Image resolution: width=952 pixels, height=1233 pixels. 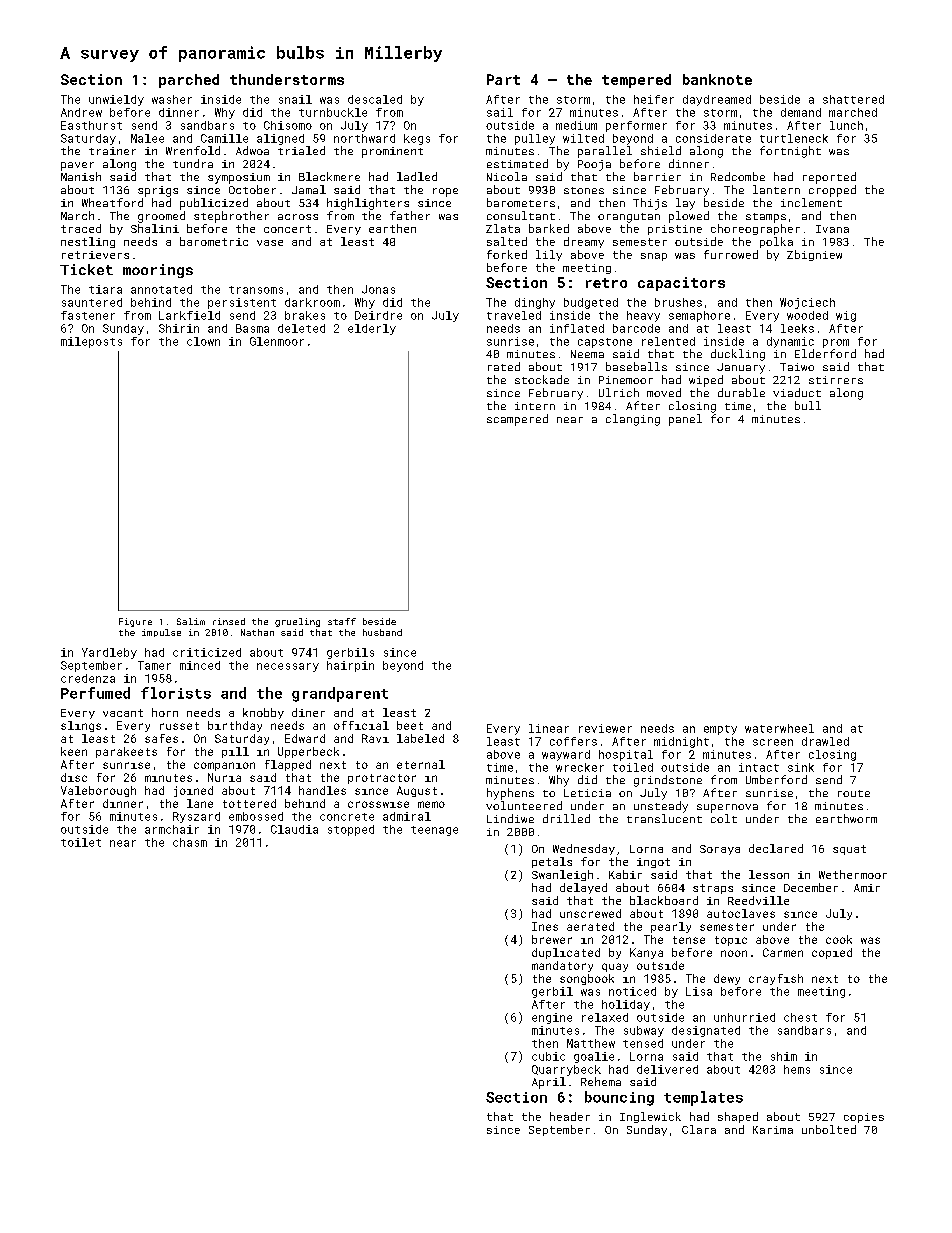 I want to click on Part, so click(x=503, y=79).
